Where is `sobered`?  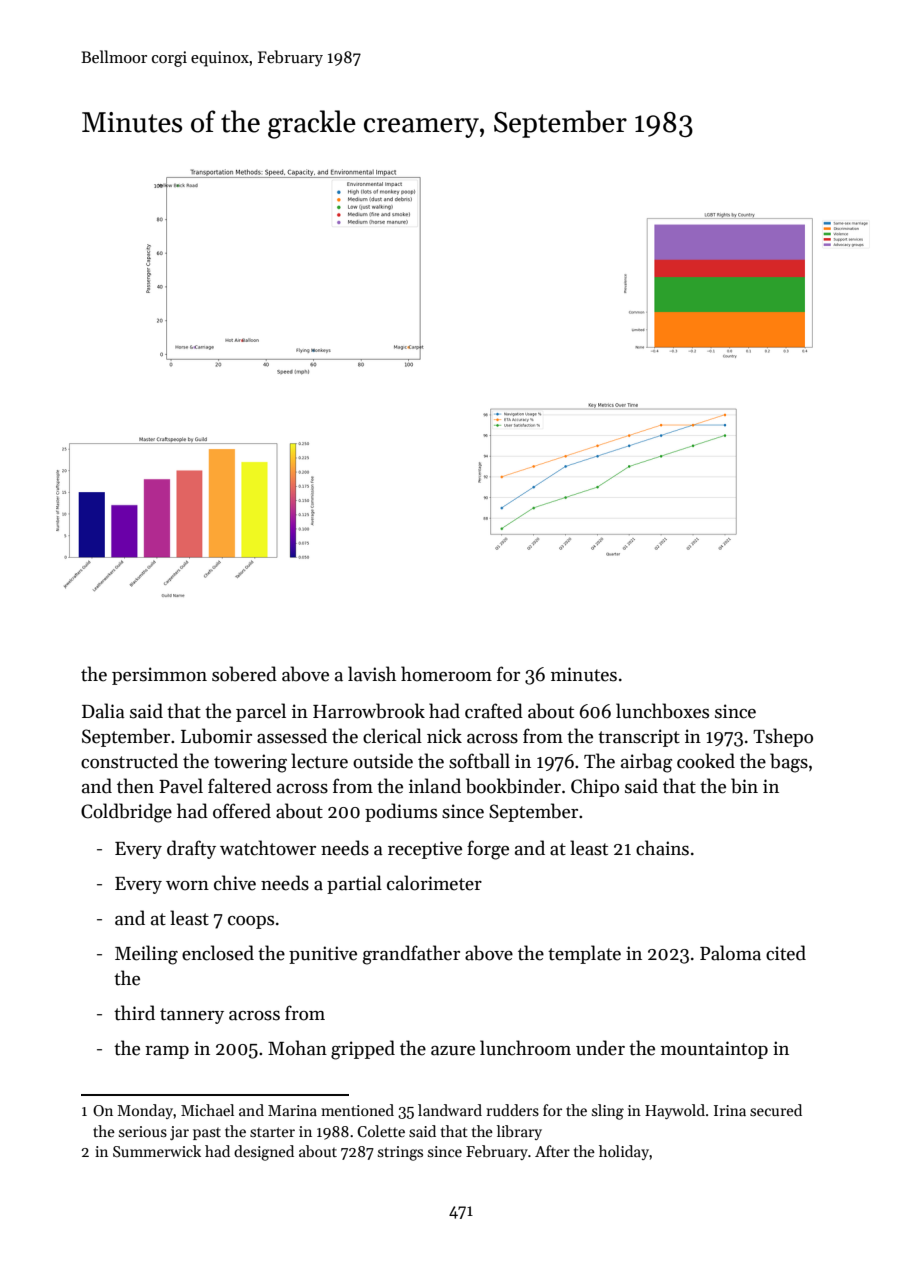
sobered is located at coordinates (244, 674).
